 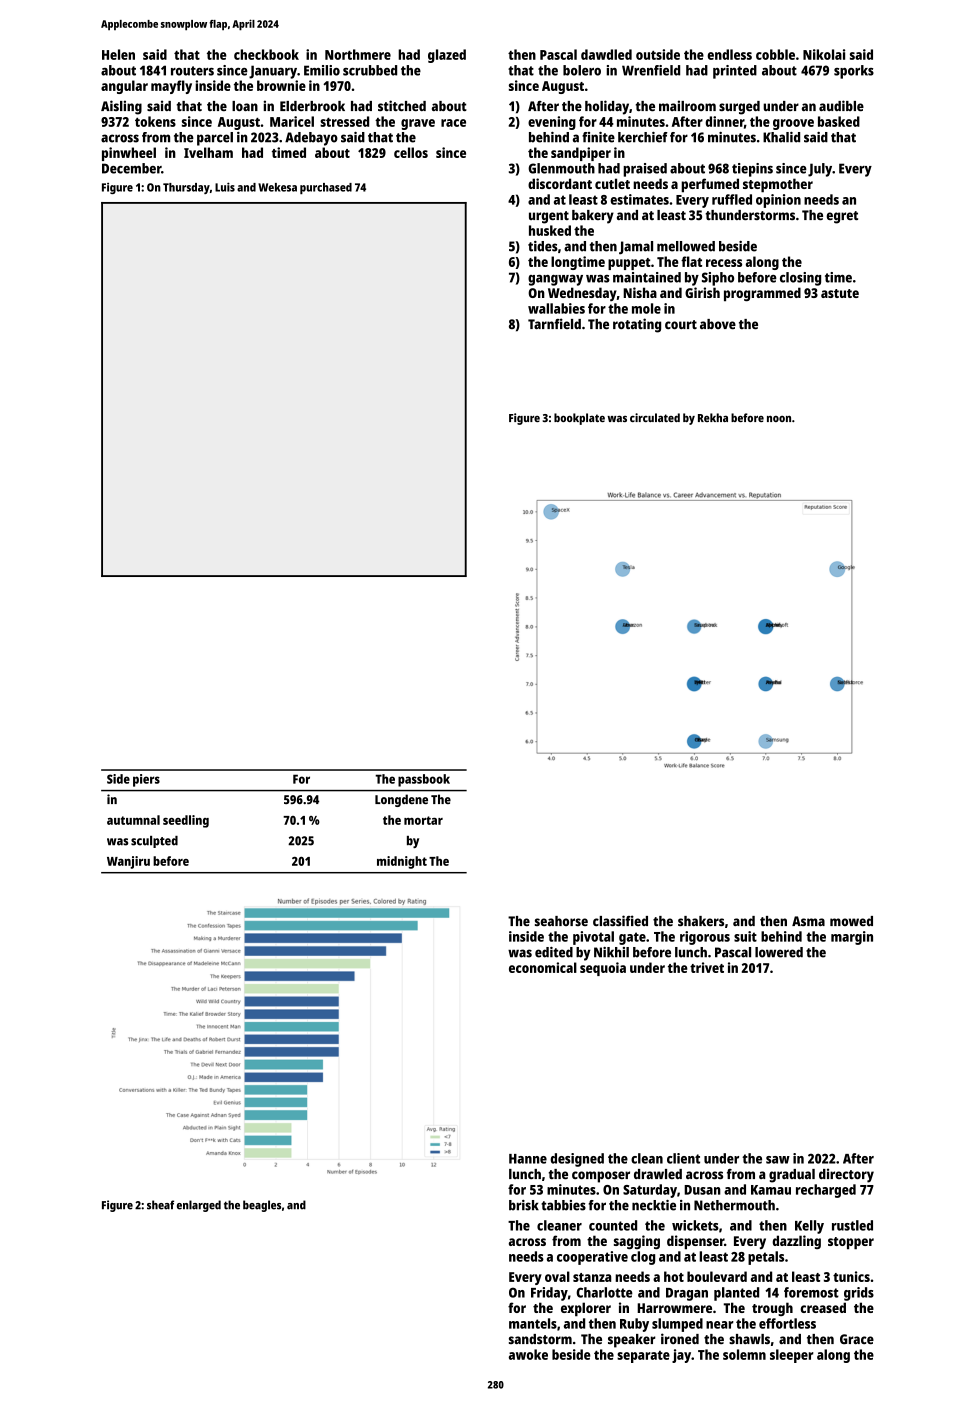 What do you see at coordinates (160, 1205) in the screenshot?
I see `sheaf` at bounding box center [160, 1205].
